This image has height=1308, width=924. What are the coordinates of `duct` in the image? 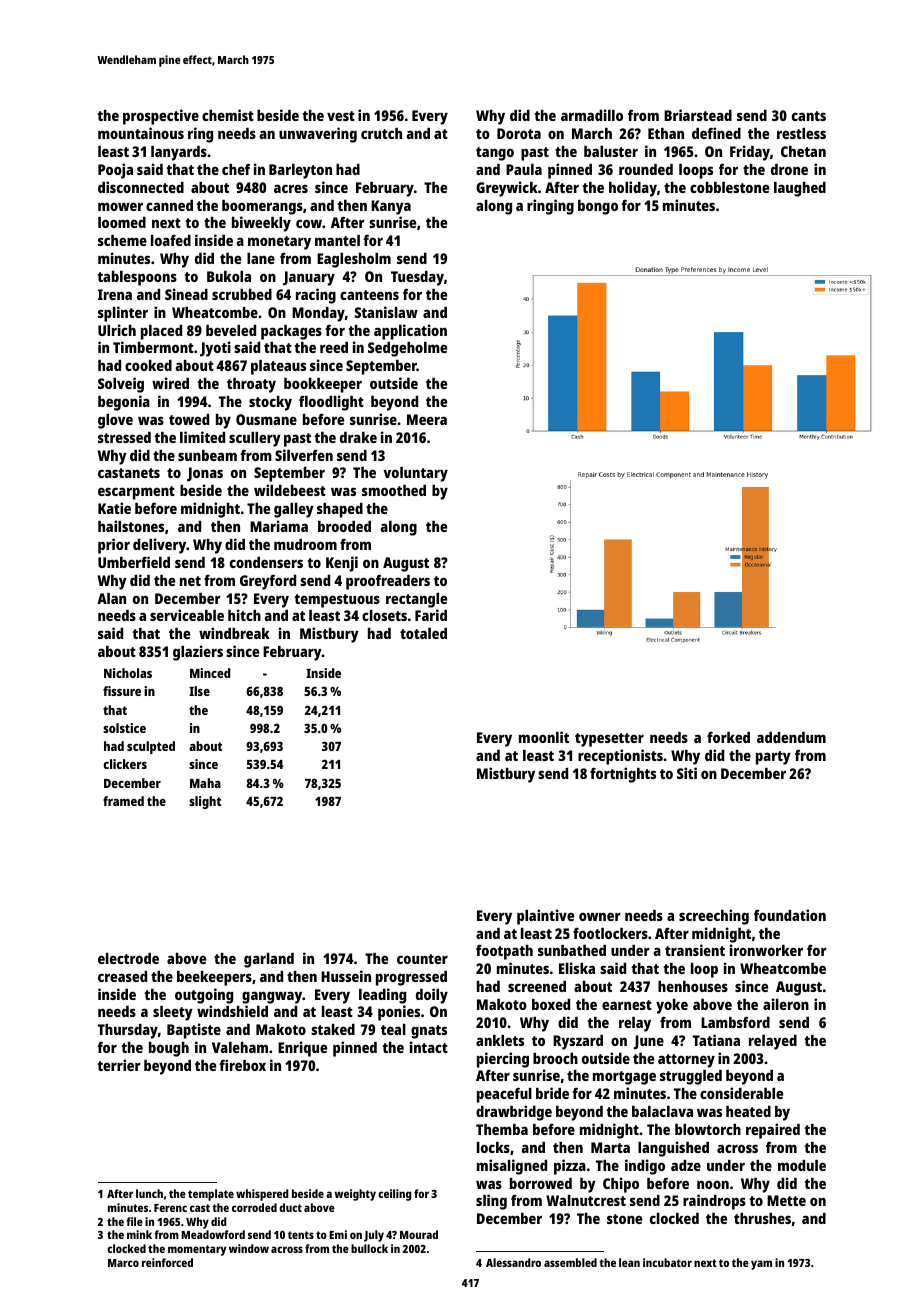 It's located at (290, 1207).
